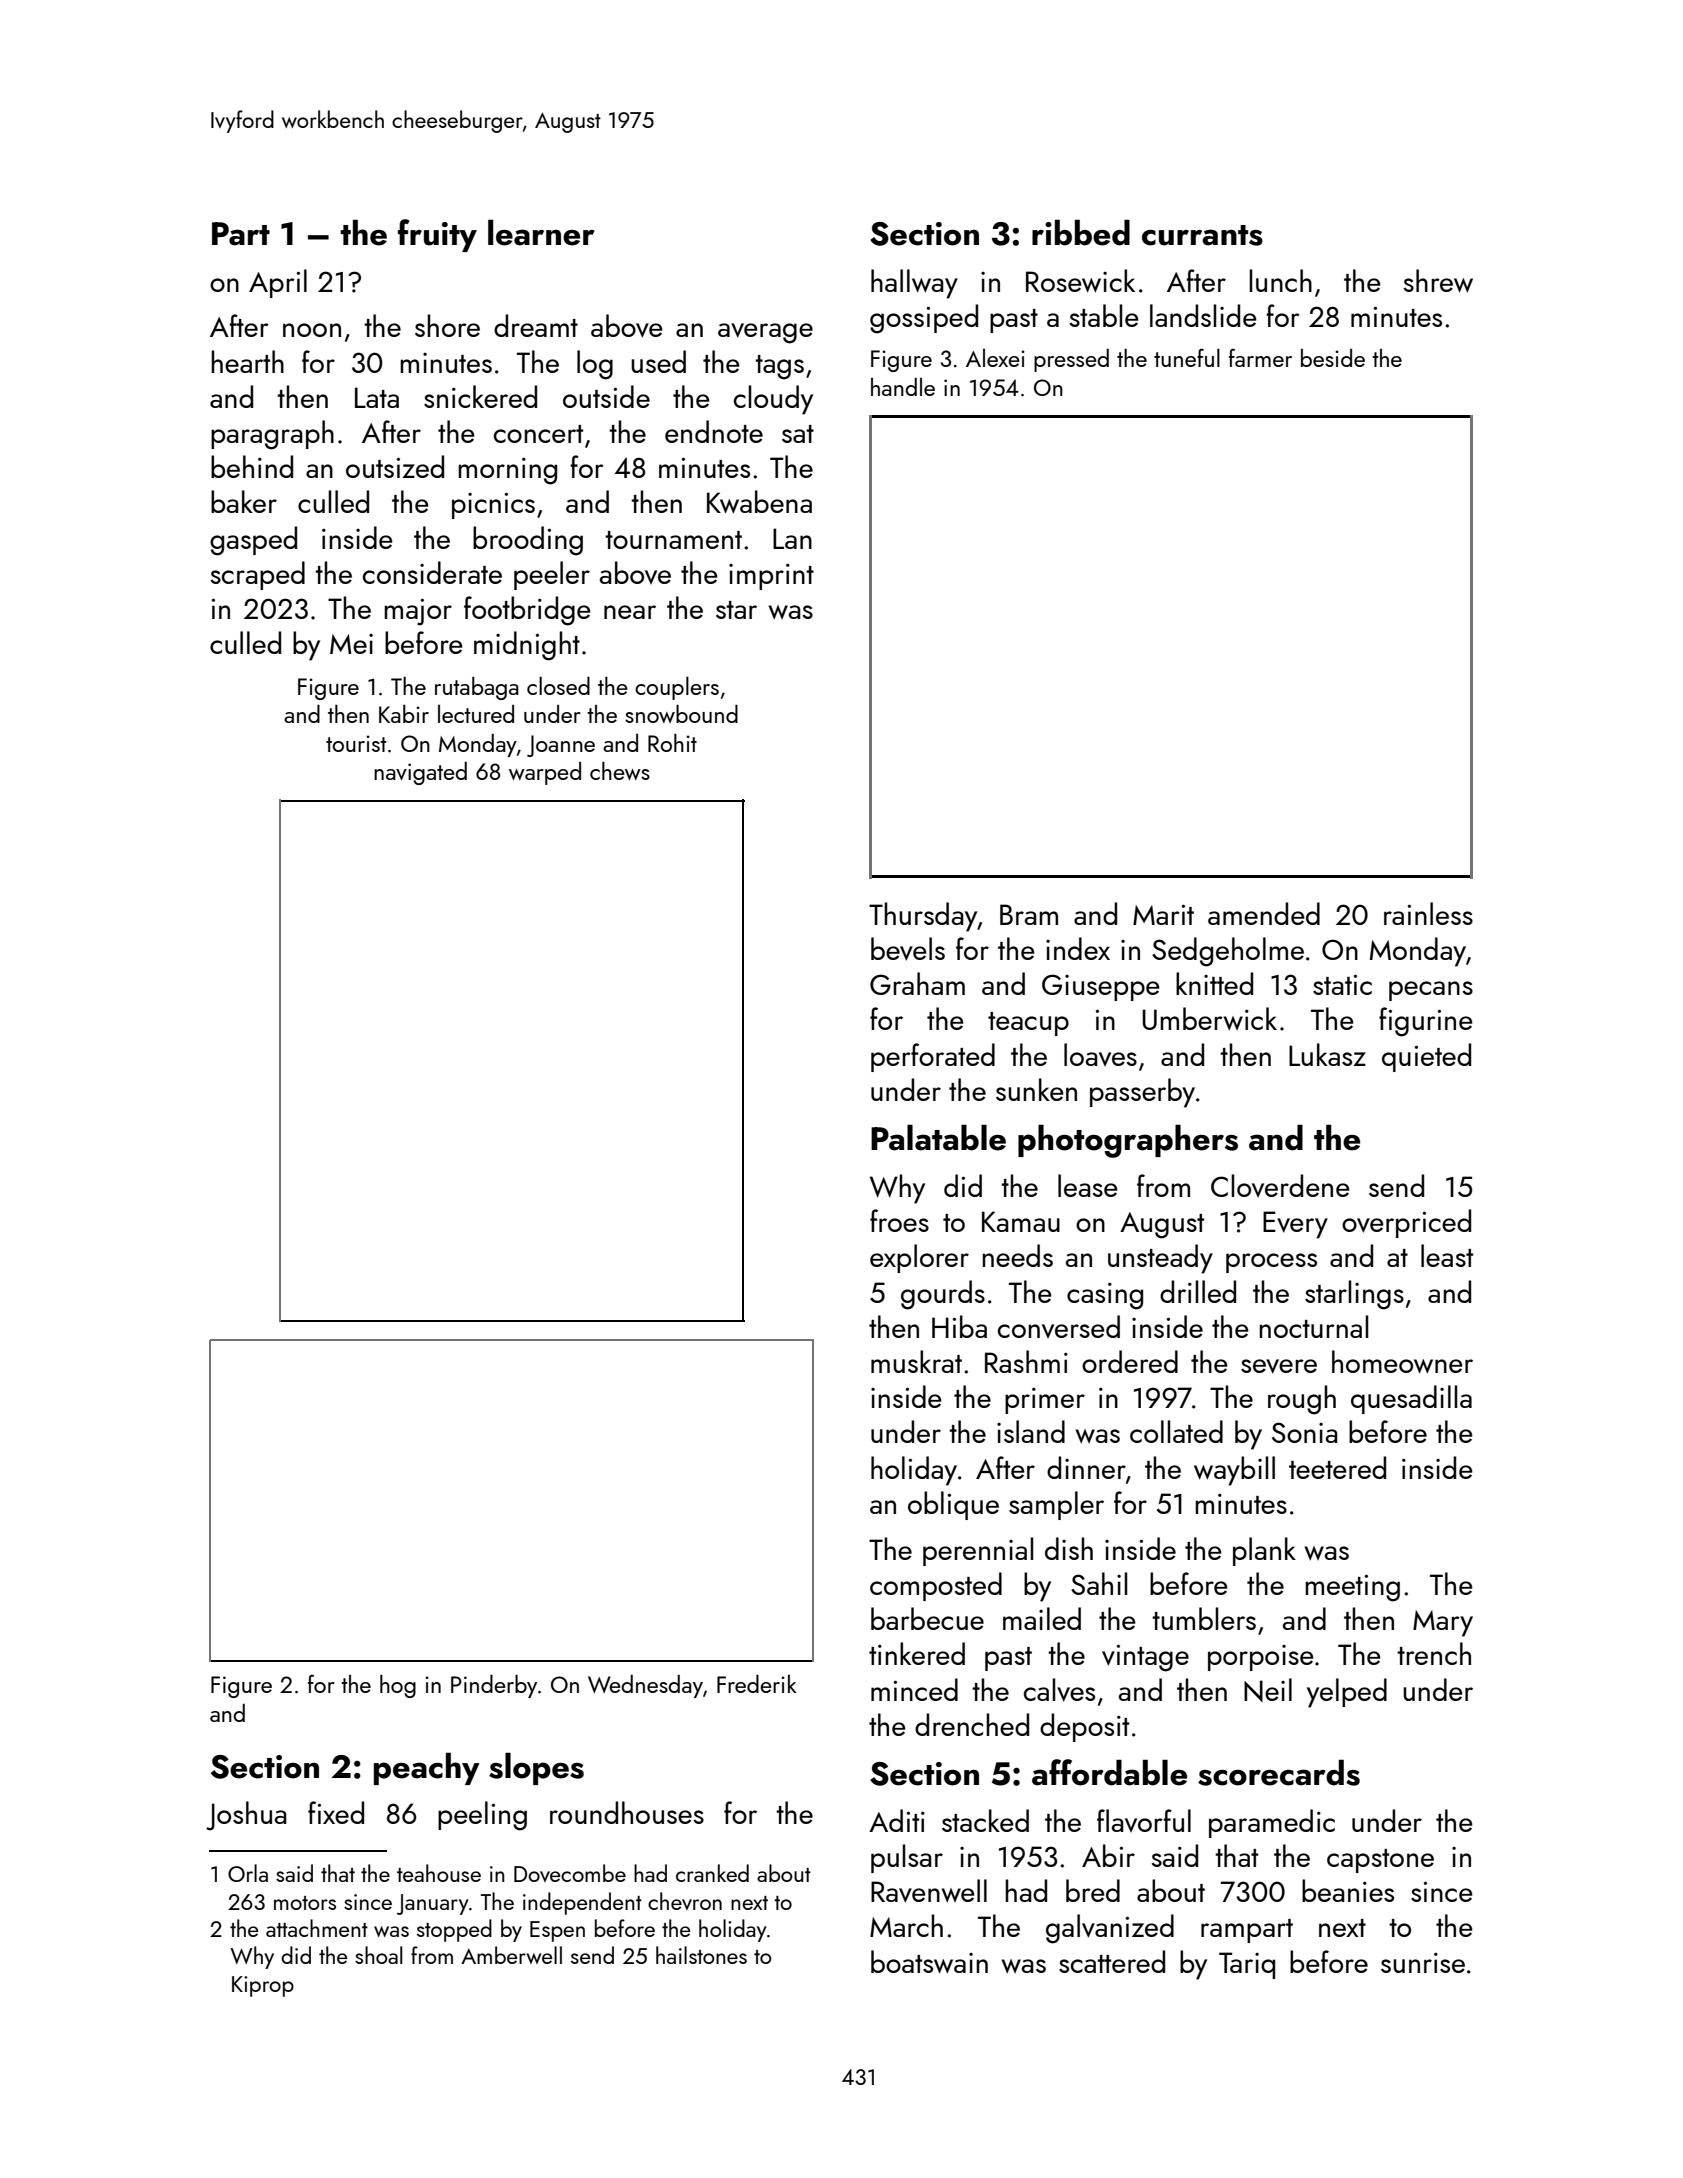 The height and width of the screenshot is (2178, 1683). What do you see at coordinates (1202, 235) in the screenshot?
I see `currants` at bounding box center [1202, 235].
